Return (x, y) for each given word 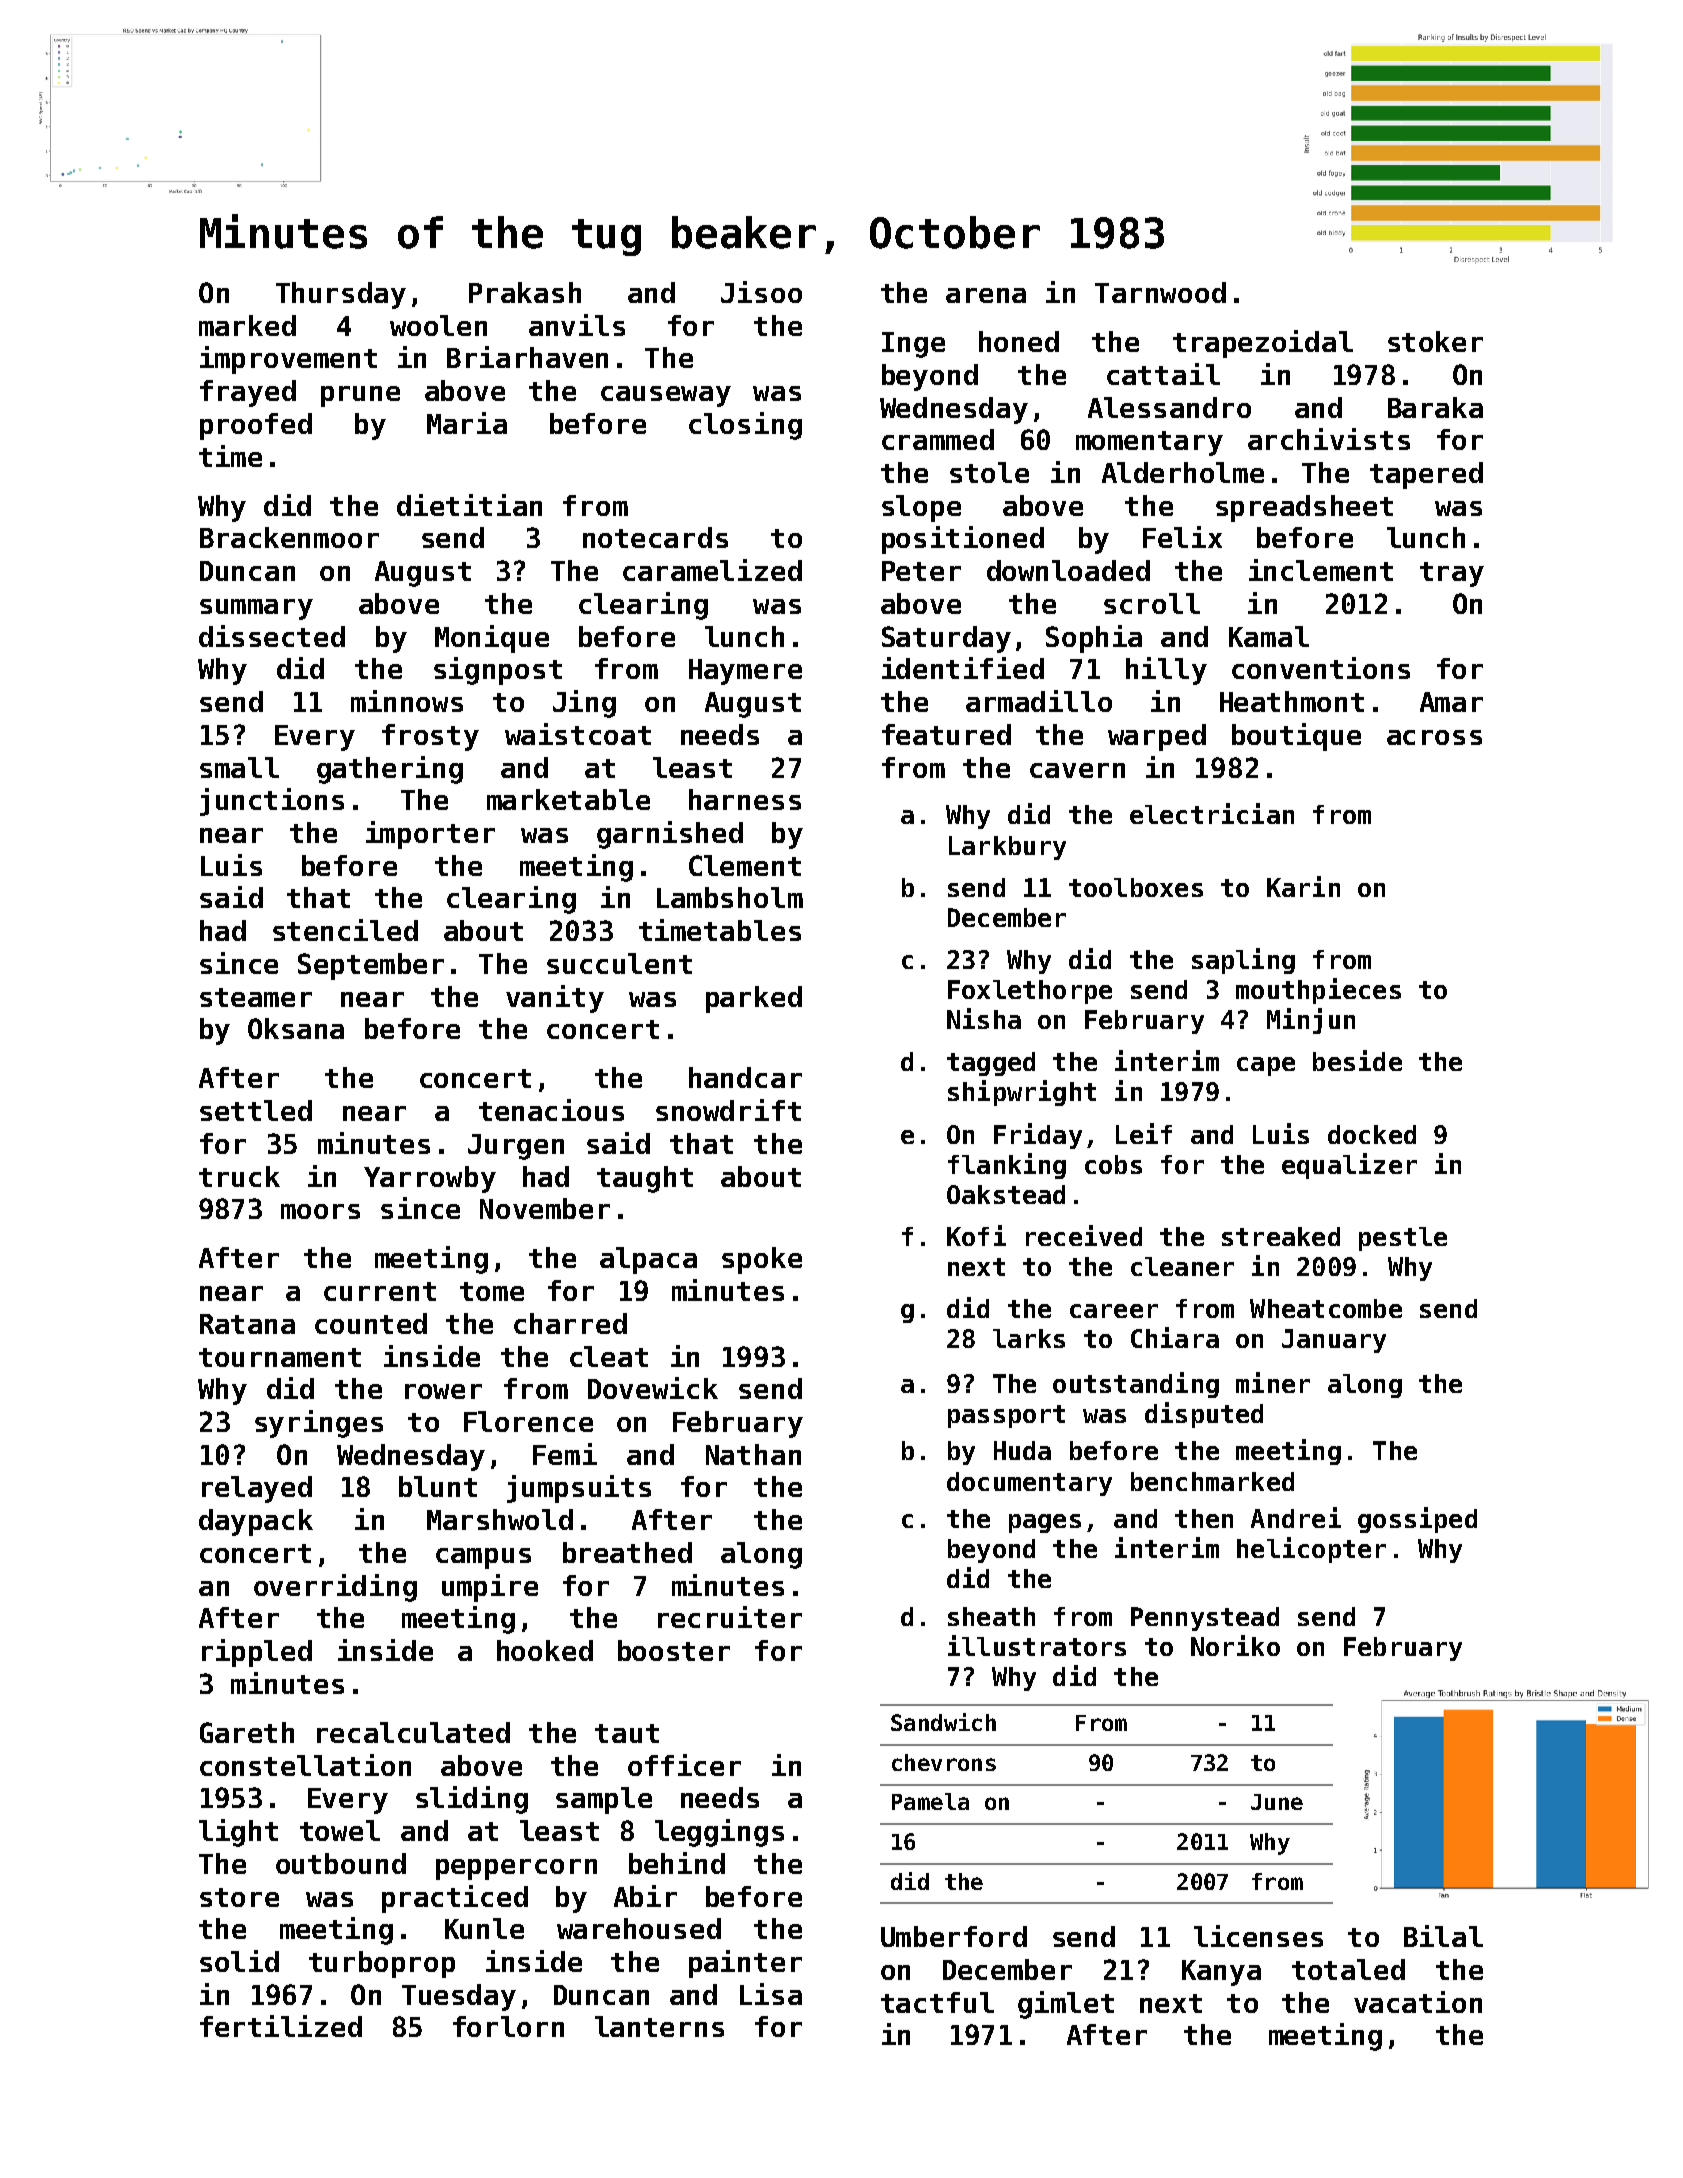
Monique (492, 639)
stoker (1435, 341)
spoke (762, 1260)
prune (360, 396)
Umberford (954, 1936)
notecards (655, 537)
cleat (609, 1356)
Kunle (484, 1928)
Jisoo (761, 292)
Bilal (1443, 1936)
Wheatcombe (1326, 1308)
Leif (1144, 1133)
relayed (257, 1489)
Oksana (296, 1028)
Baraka (1435, 407)
